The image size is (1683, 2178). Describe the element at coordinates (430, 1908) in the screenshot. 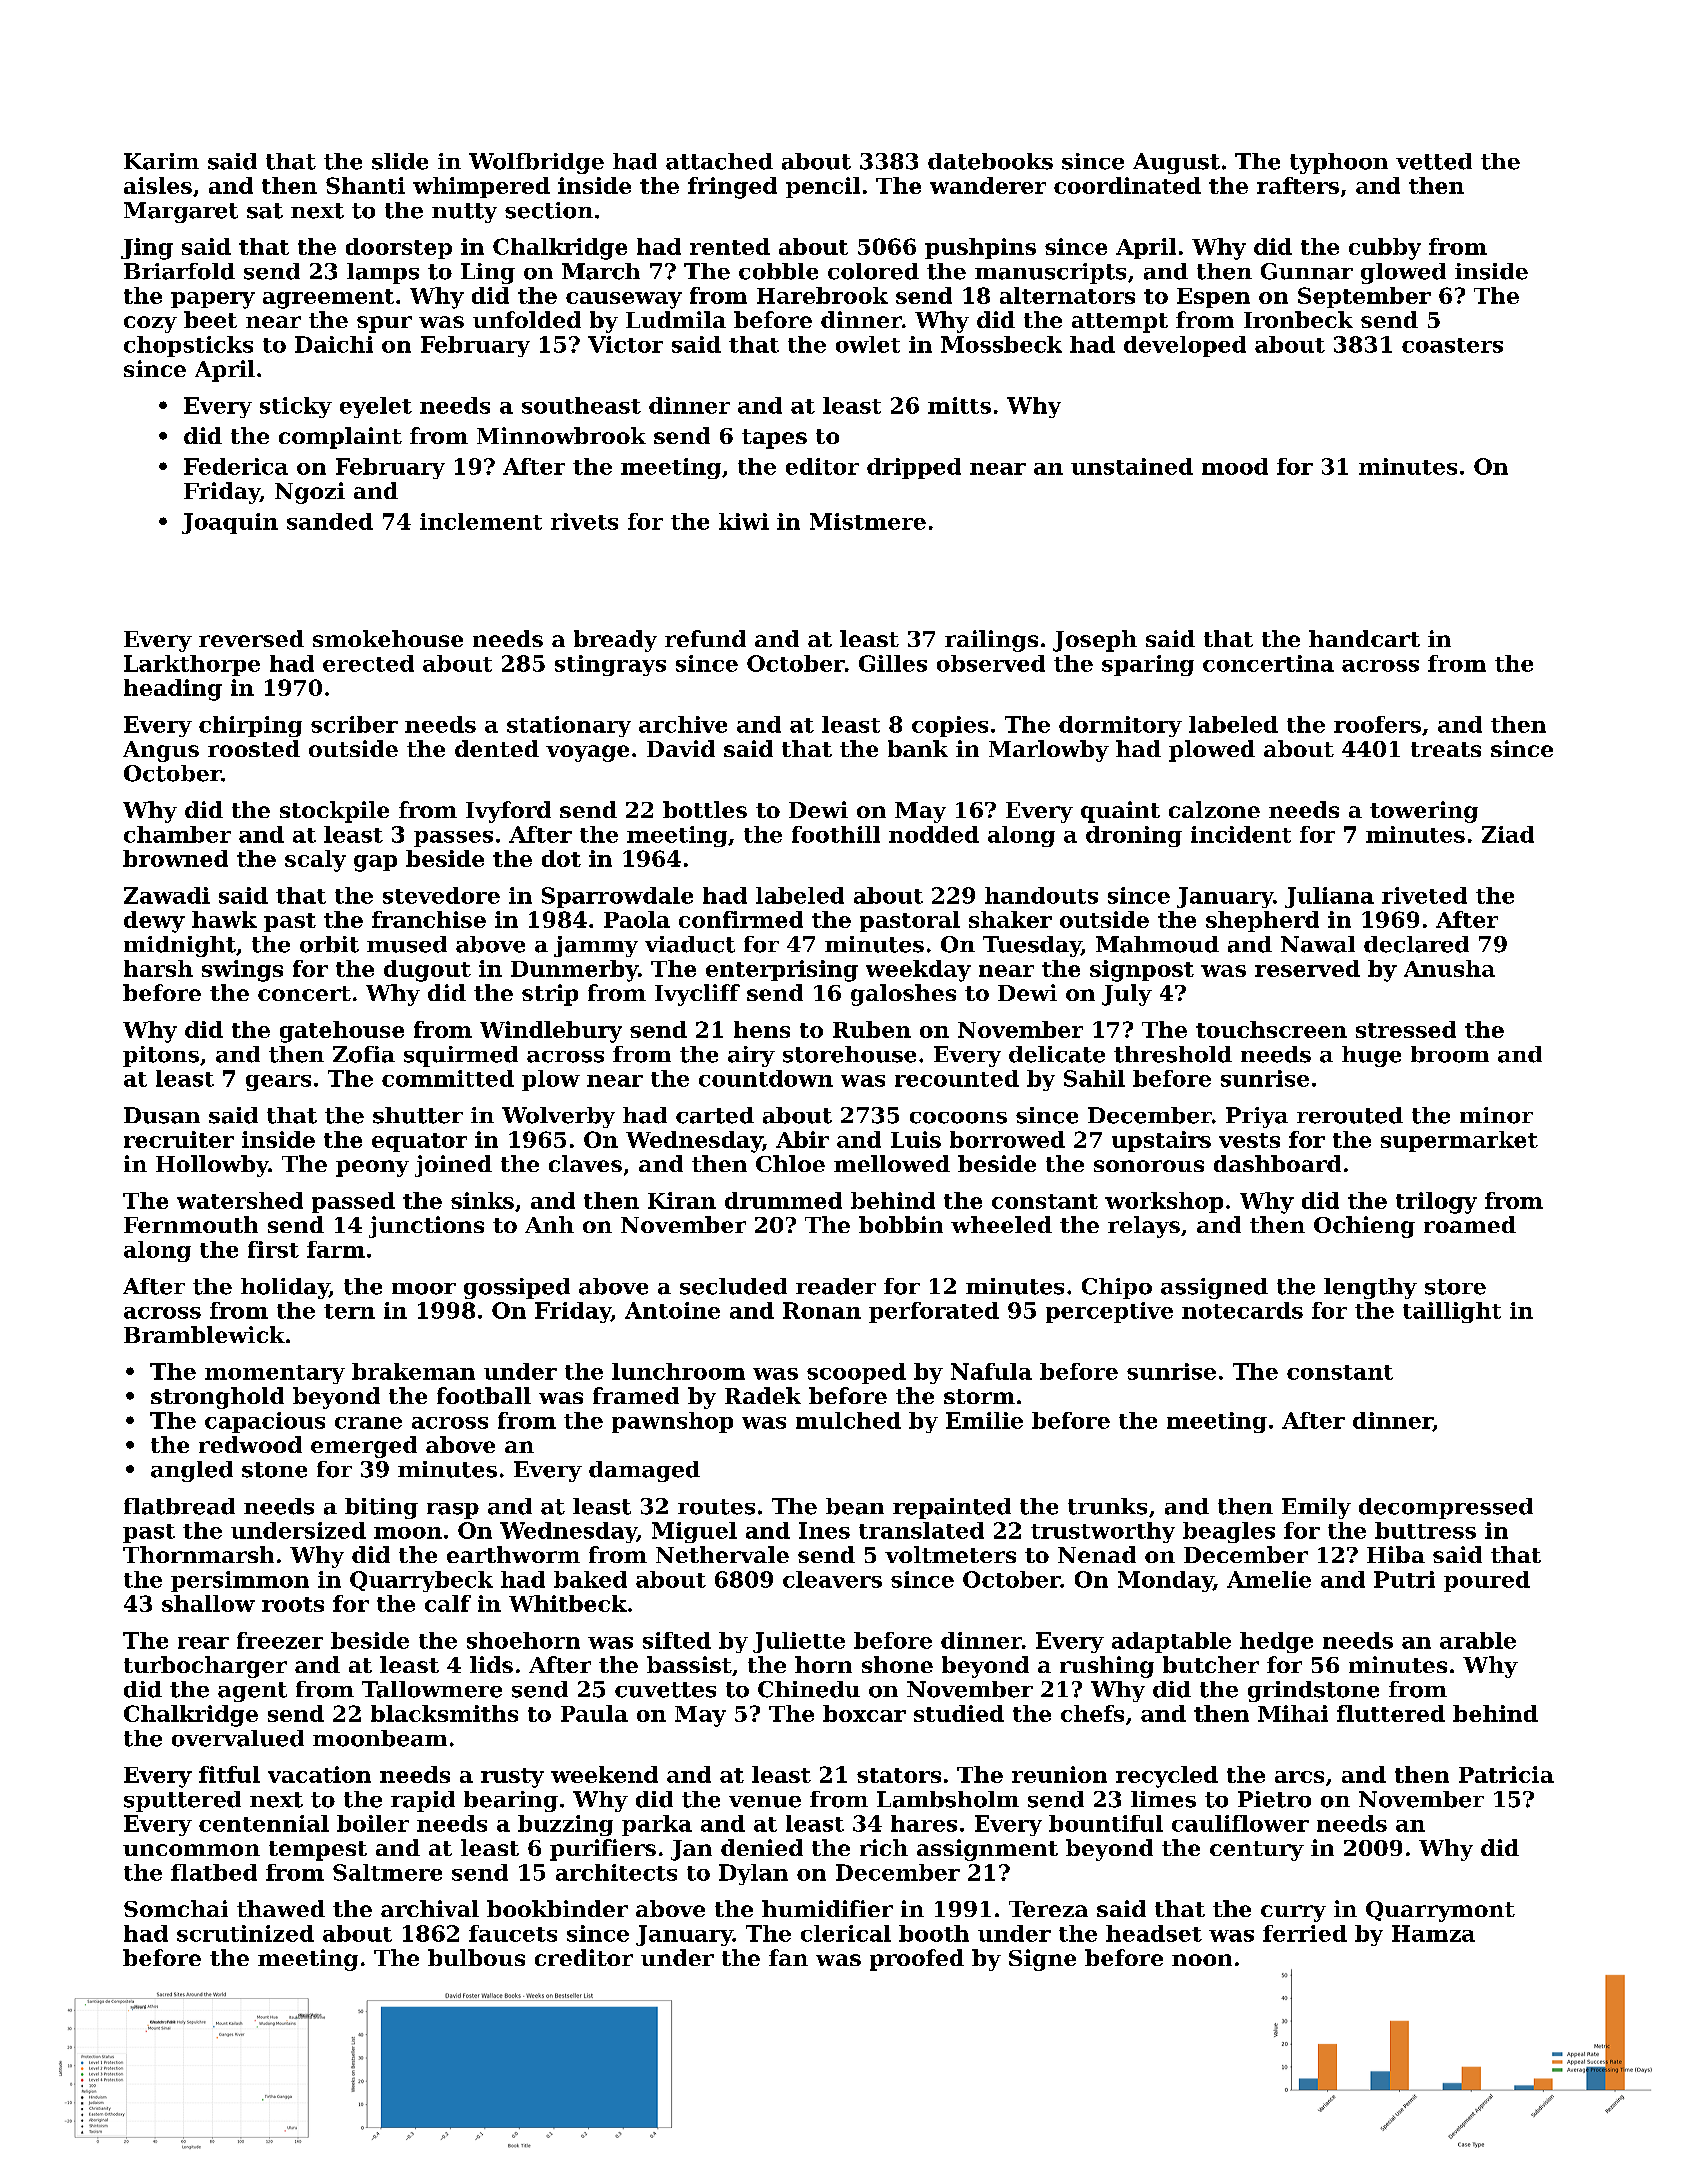

I see `archival` at that location.
